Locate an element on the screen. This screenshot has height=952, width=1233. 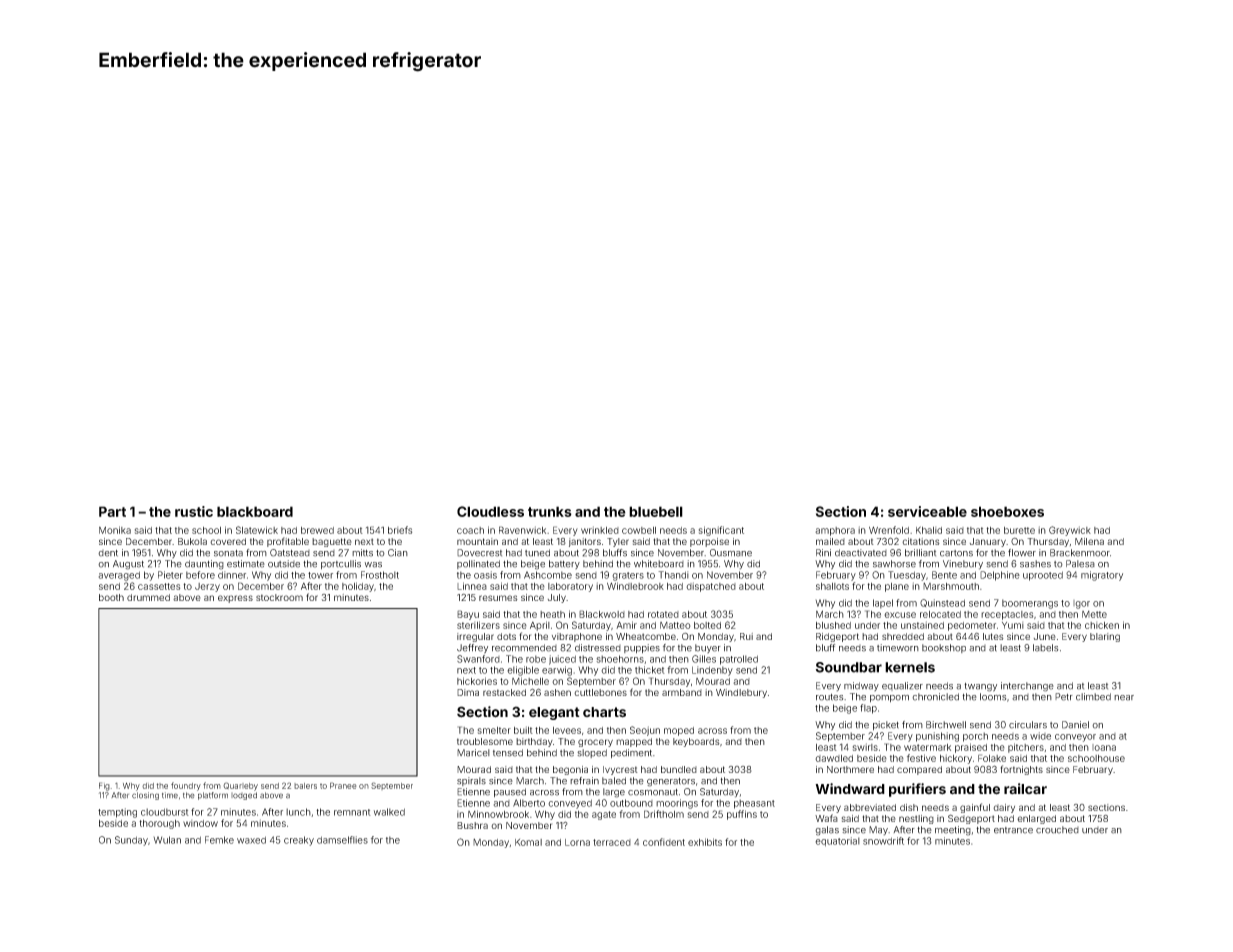
Cloudless is located at coordinates (490, 511).
